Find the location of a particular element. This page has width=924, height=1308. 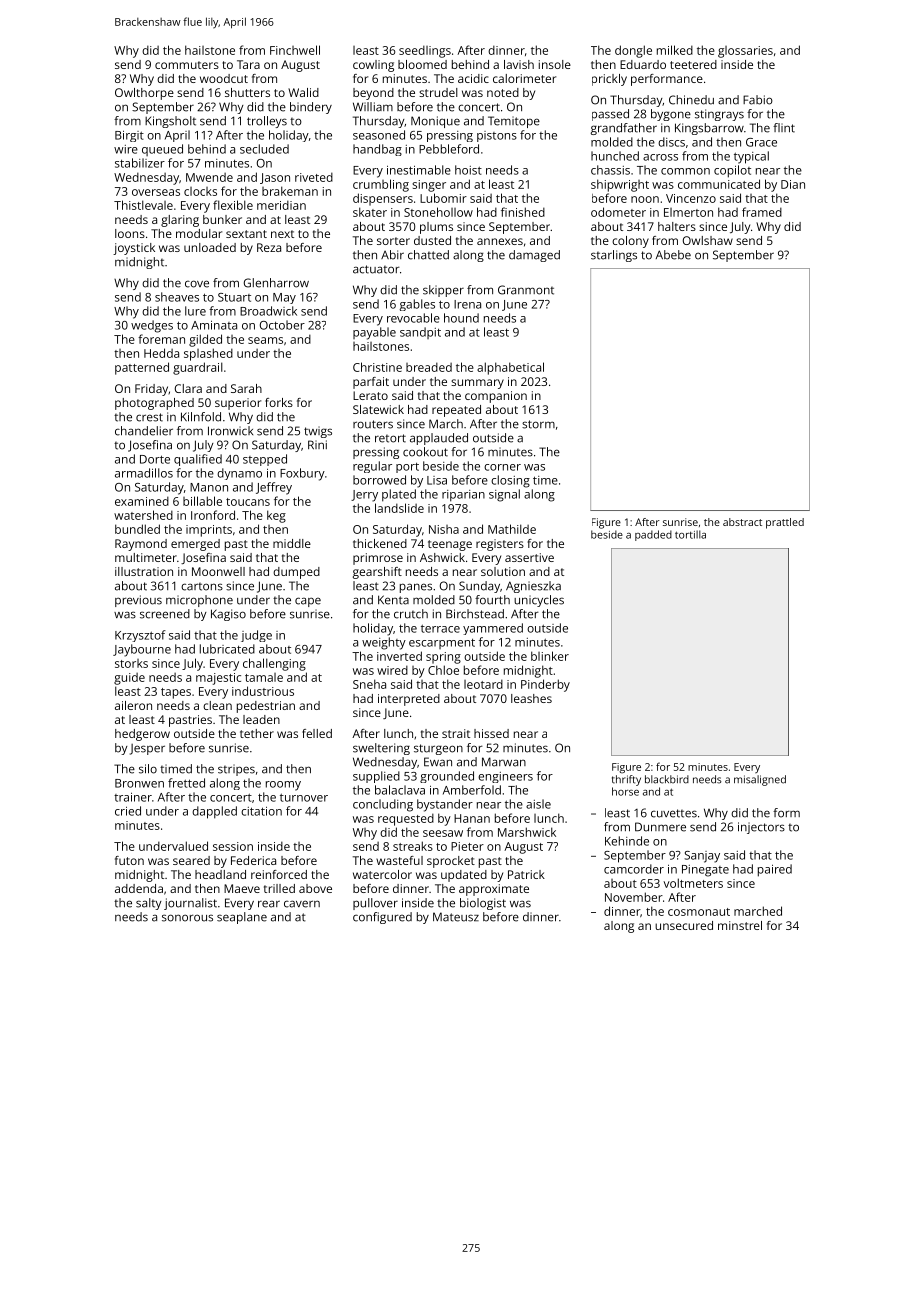

felled is located at coordinates (317, 733).
